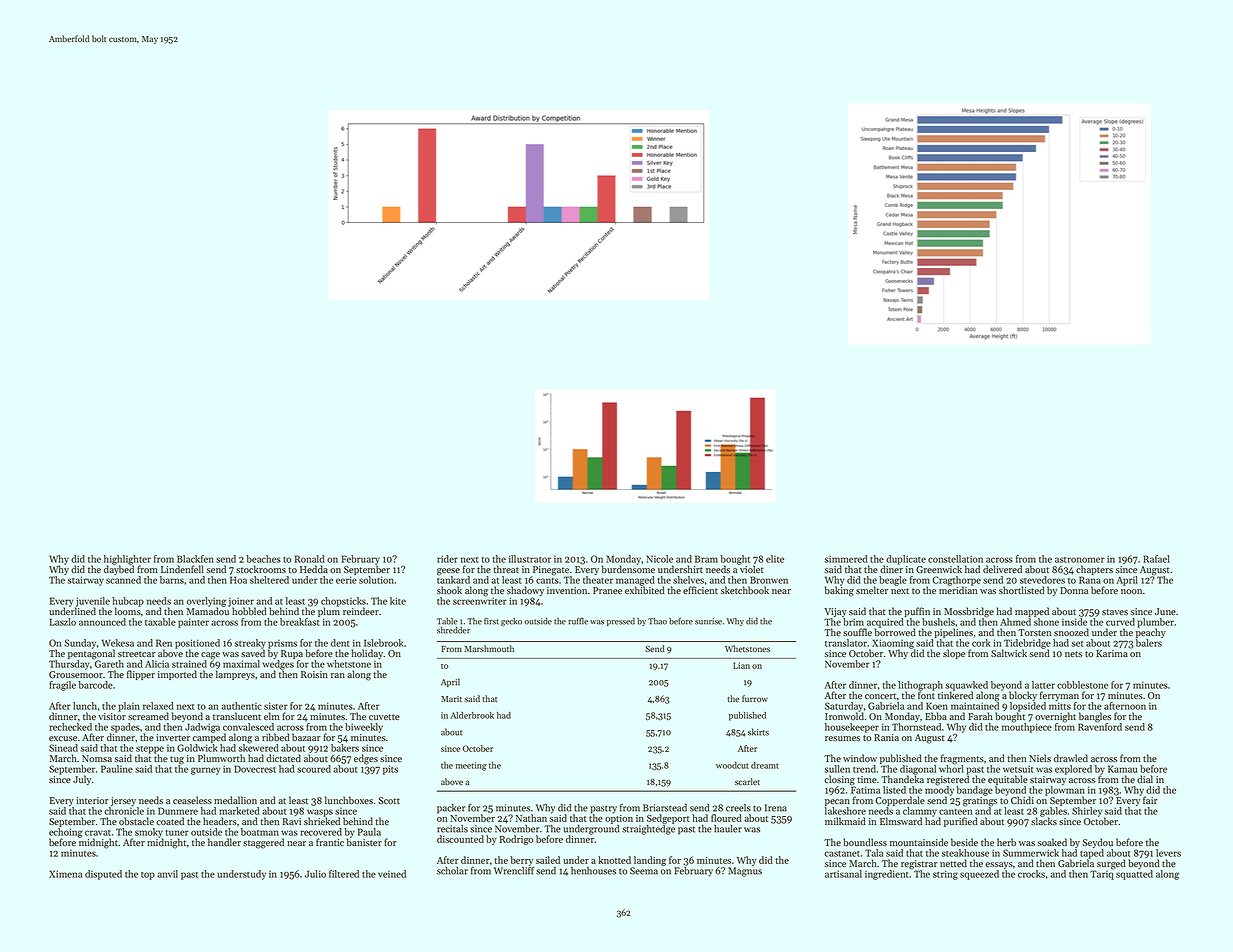 The width and height of the screenshot is (1233, 952). Describe the element at coordinates (974, 791) in the screenshot. I see `bandage` at that location.
